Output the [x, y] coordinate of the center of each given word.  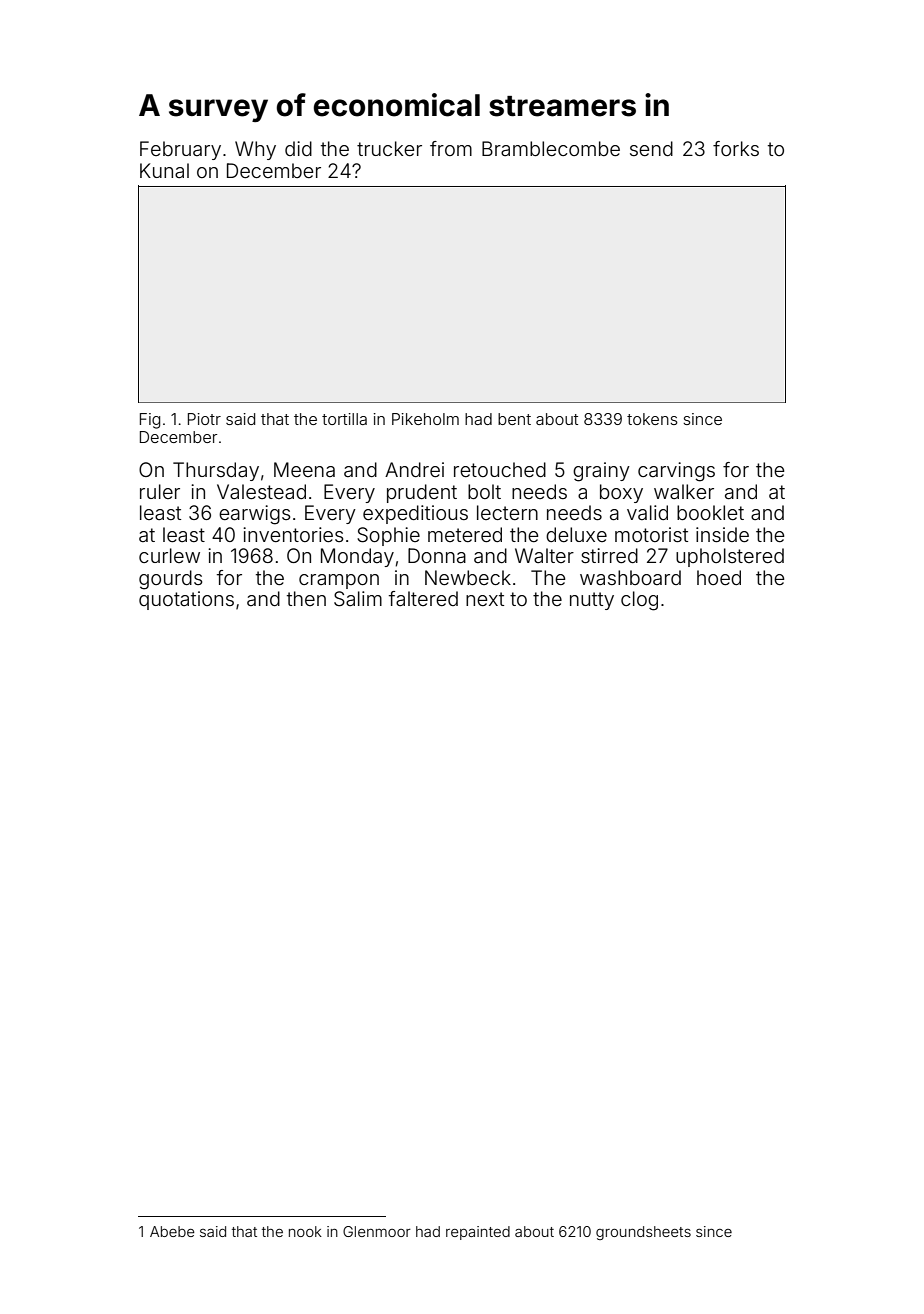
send [651, 148]
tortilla [344, 419]
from [451, 148]
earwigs [254, 515]
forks [736, 148]
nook [305, 1231]
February [180, 150]
